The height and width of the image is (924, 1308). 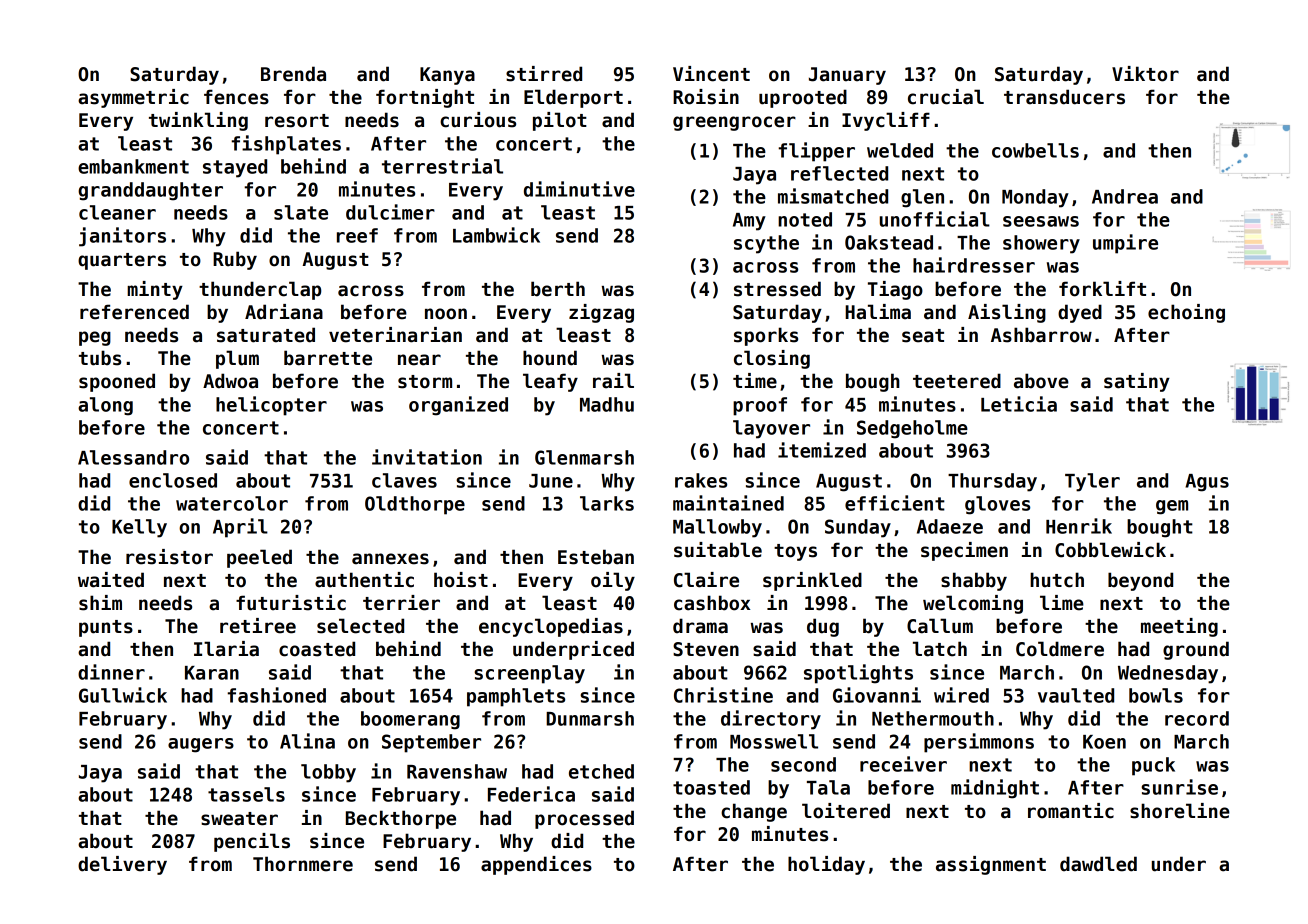 I want to click on suitable, so click(x=718, y=550).
